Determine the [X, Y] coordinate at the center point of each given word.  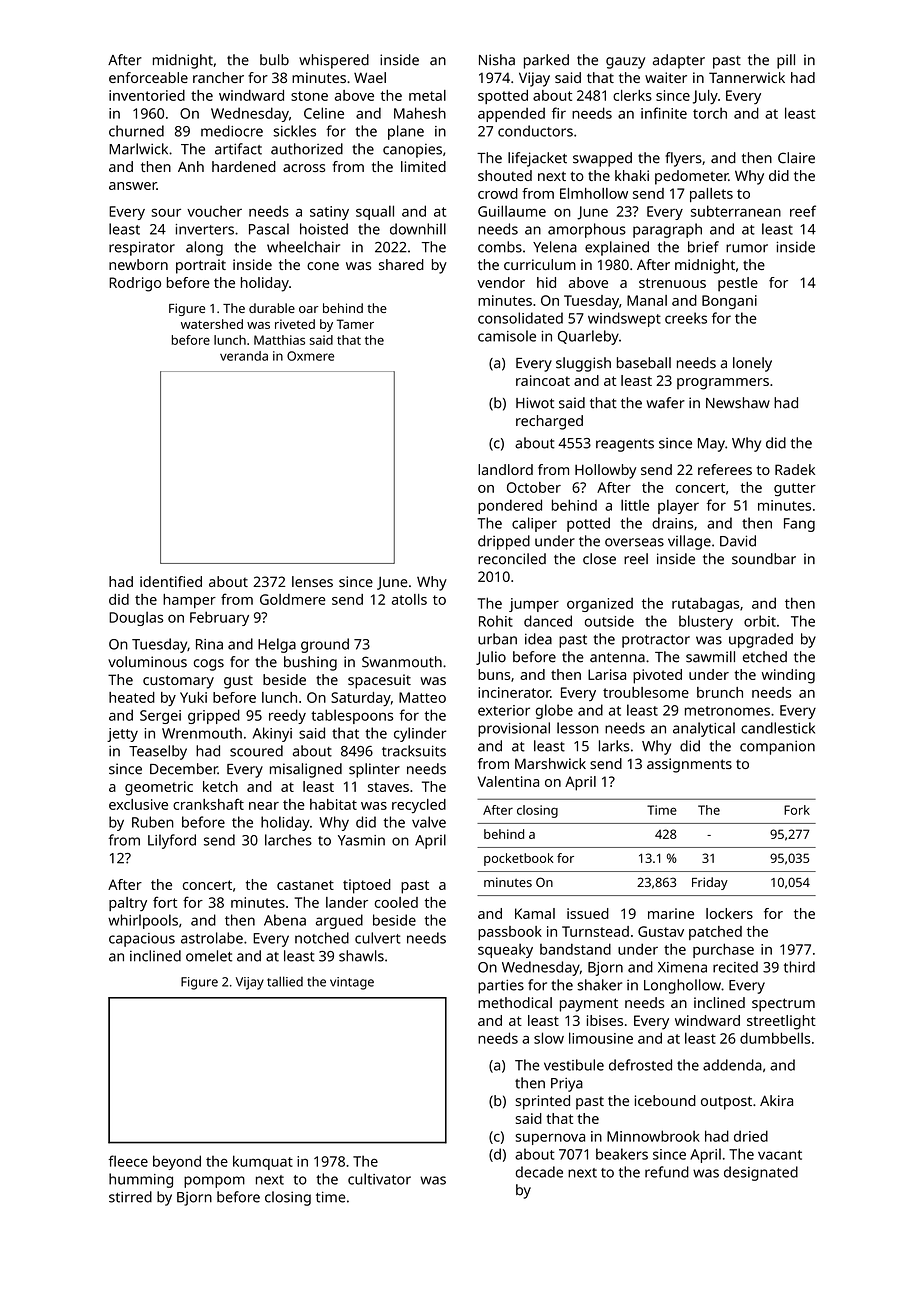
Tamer [355, 324]
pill [786, 61]
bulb [274, 60]
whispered [334, 61]
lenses [312, 581]
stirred [130, 1197]
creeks [686, 318]
